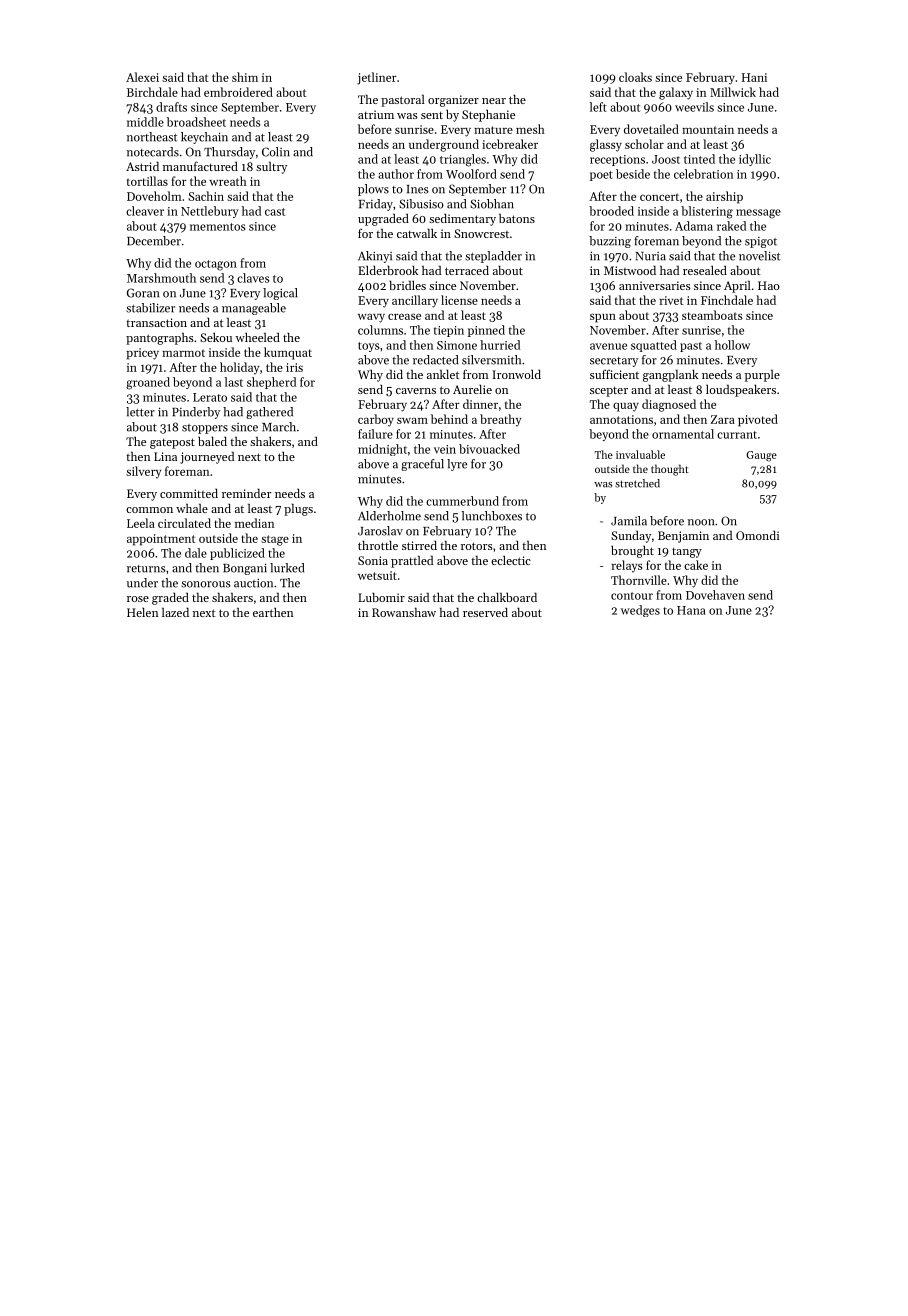 This screenshot has height=1316, width=908. I want to click on left, so click(598, 107).
